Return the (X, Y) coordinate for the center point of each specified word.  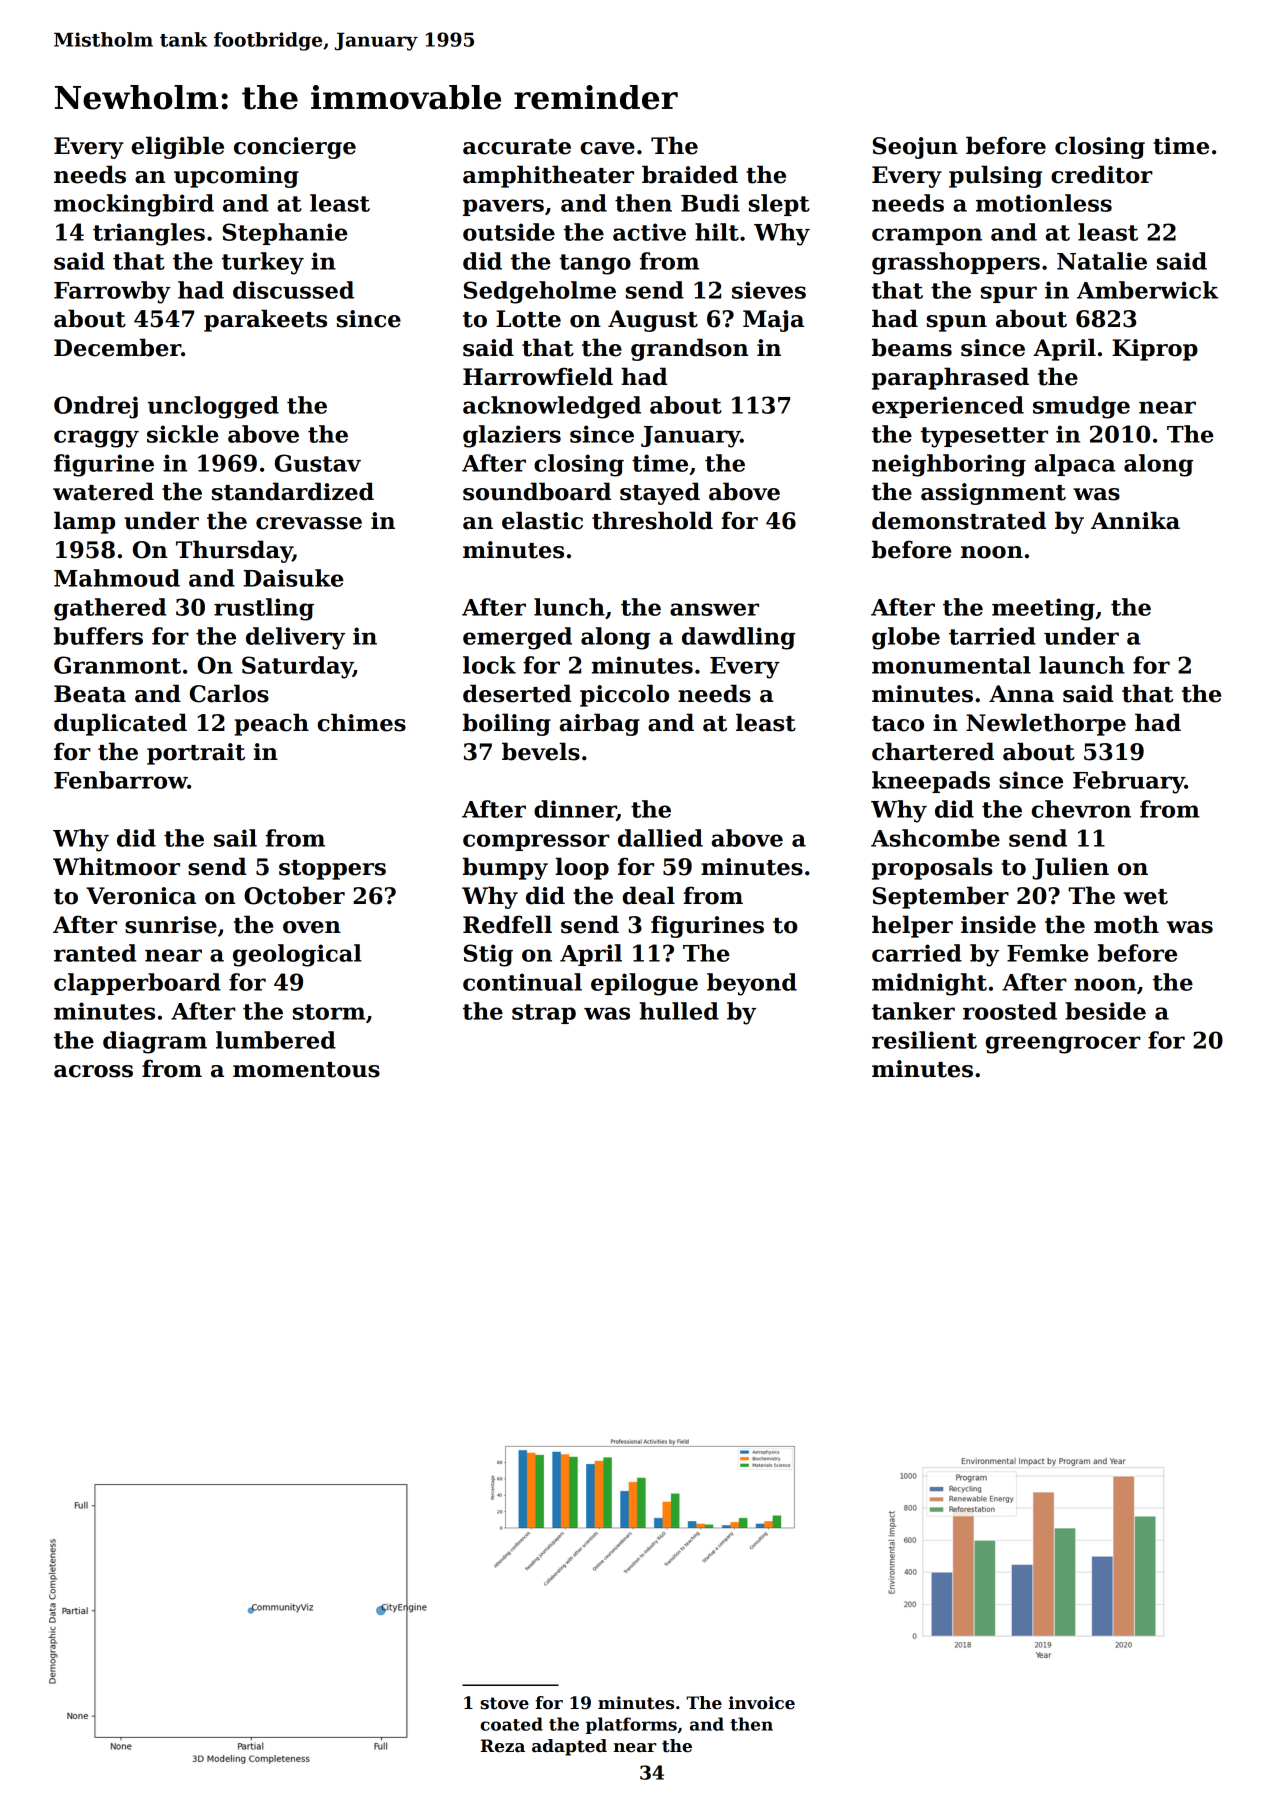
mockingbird (134, 205)
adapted (569, 1747)
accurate (517, 147)
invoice (761, 1703)
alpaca (1075, 465)
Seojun (915, 148)
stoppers (332, 870)
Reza (503, 1746)
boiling (507, 724)
